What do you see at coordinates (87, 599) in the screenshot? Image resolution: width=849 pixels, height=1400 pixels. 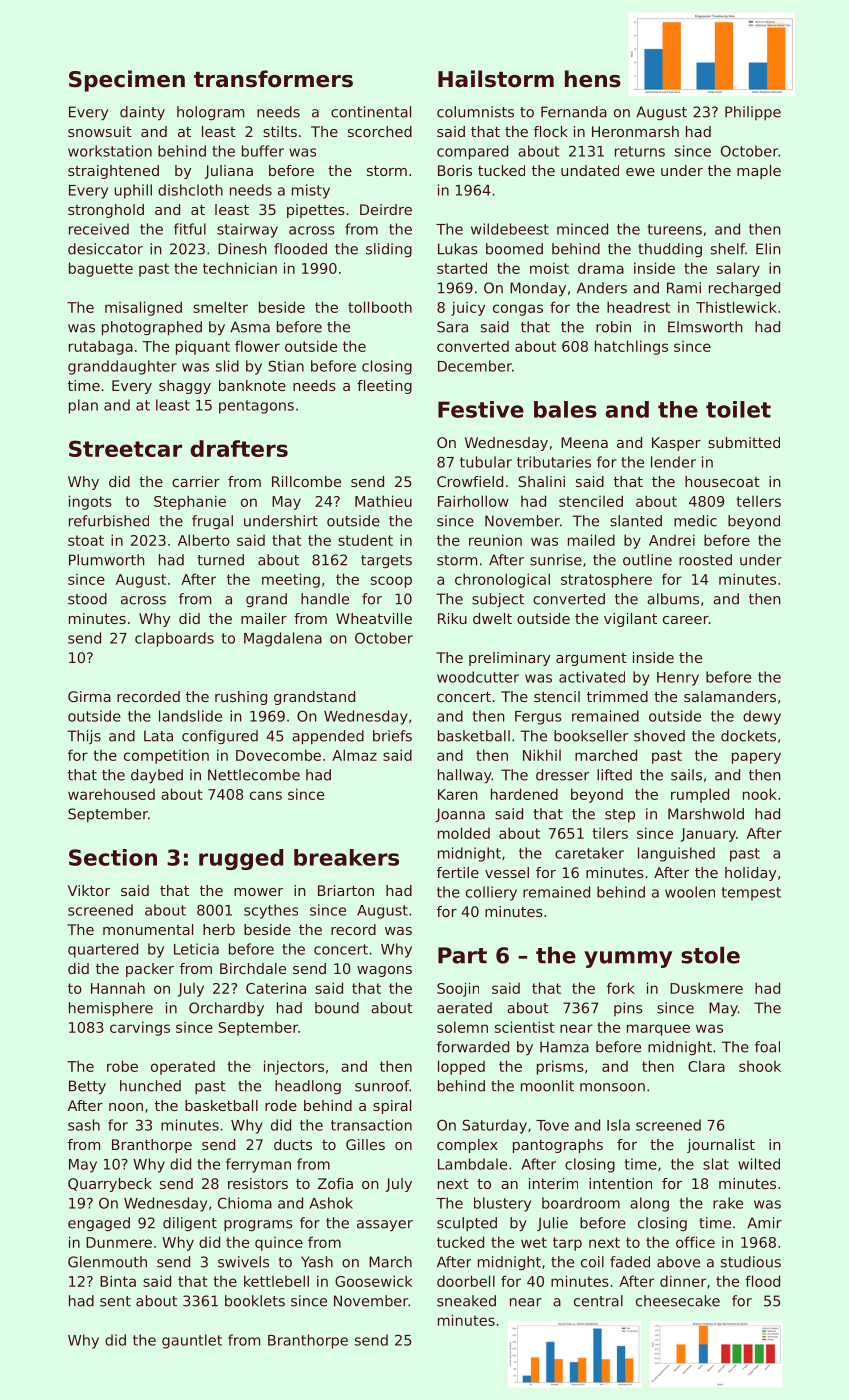 I see `stood` at bounding box center [87, 599].
